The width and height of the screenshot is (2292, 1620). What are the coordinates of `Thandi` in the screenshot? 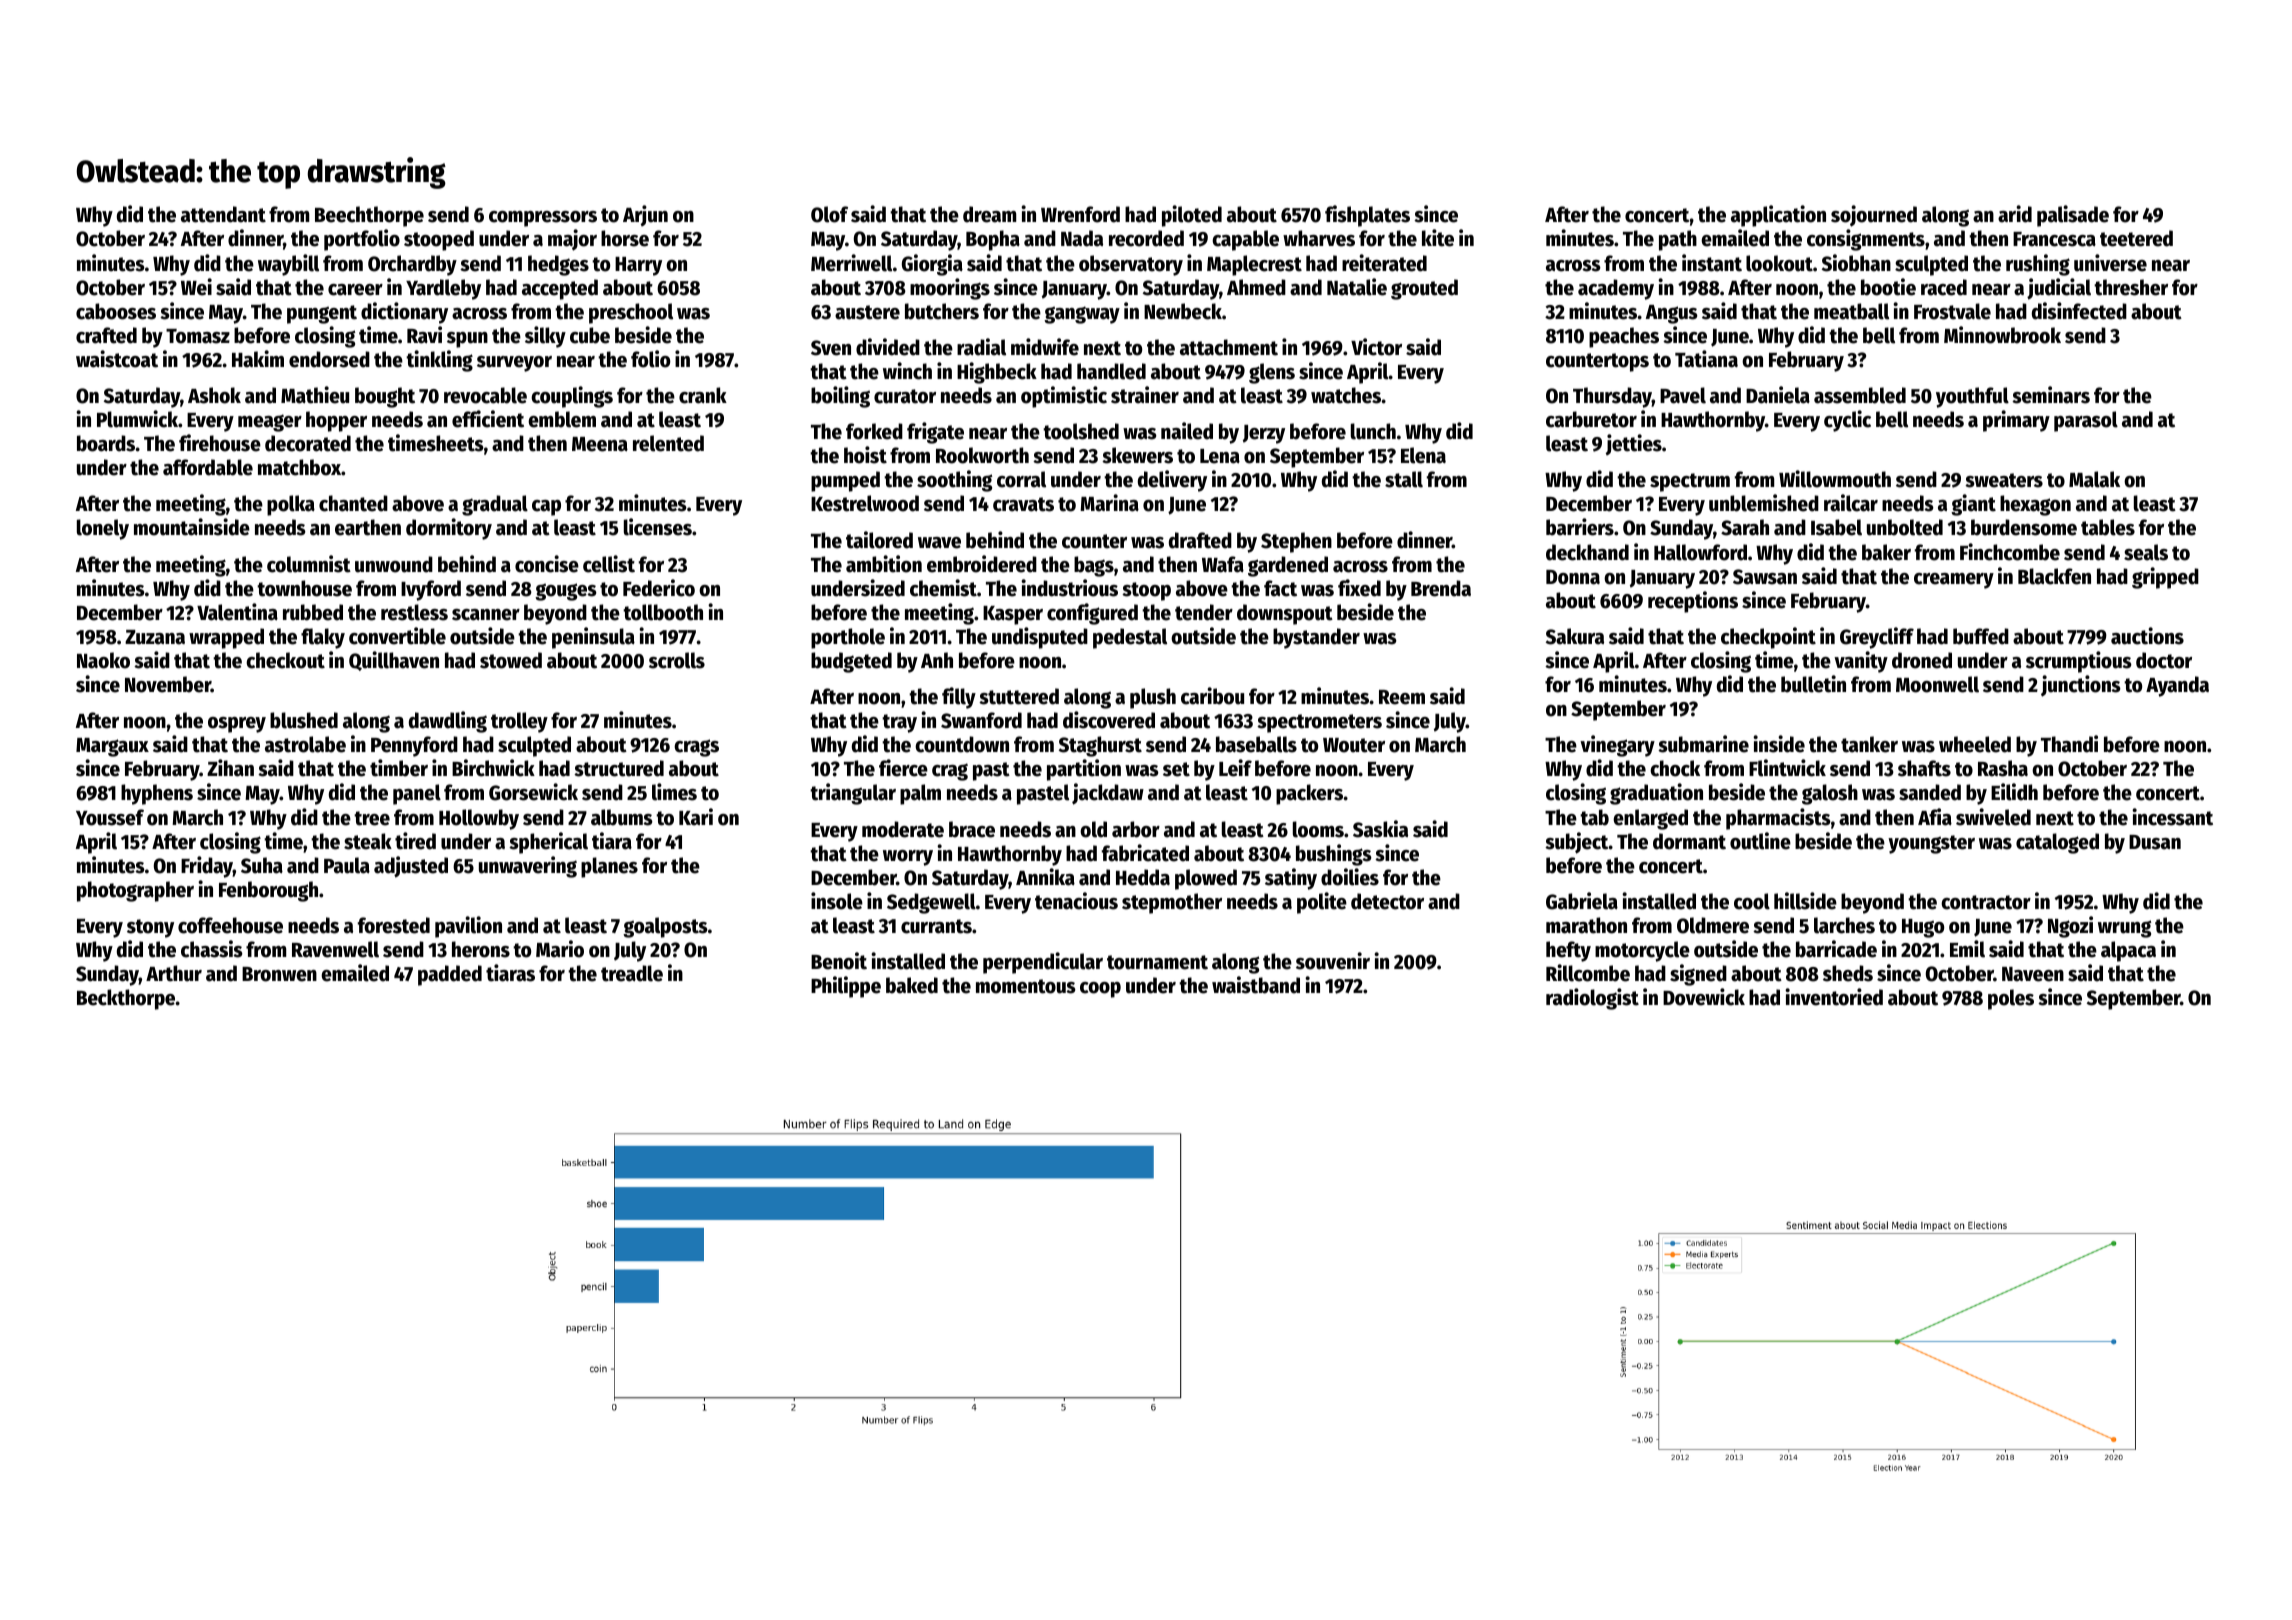 It's located at (2069, 744).
